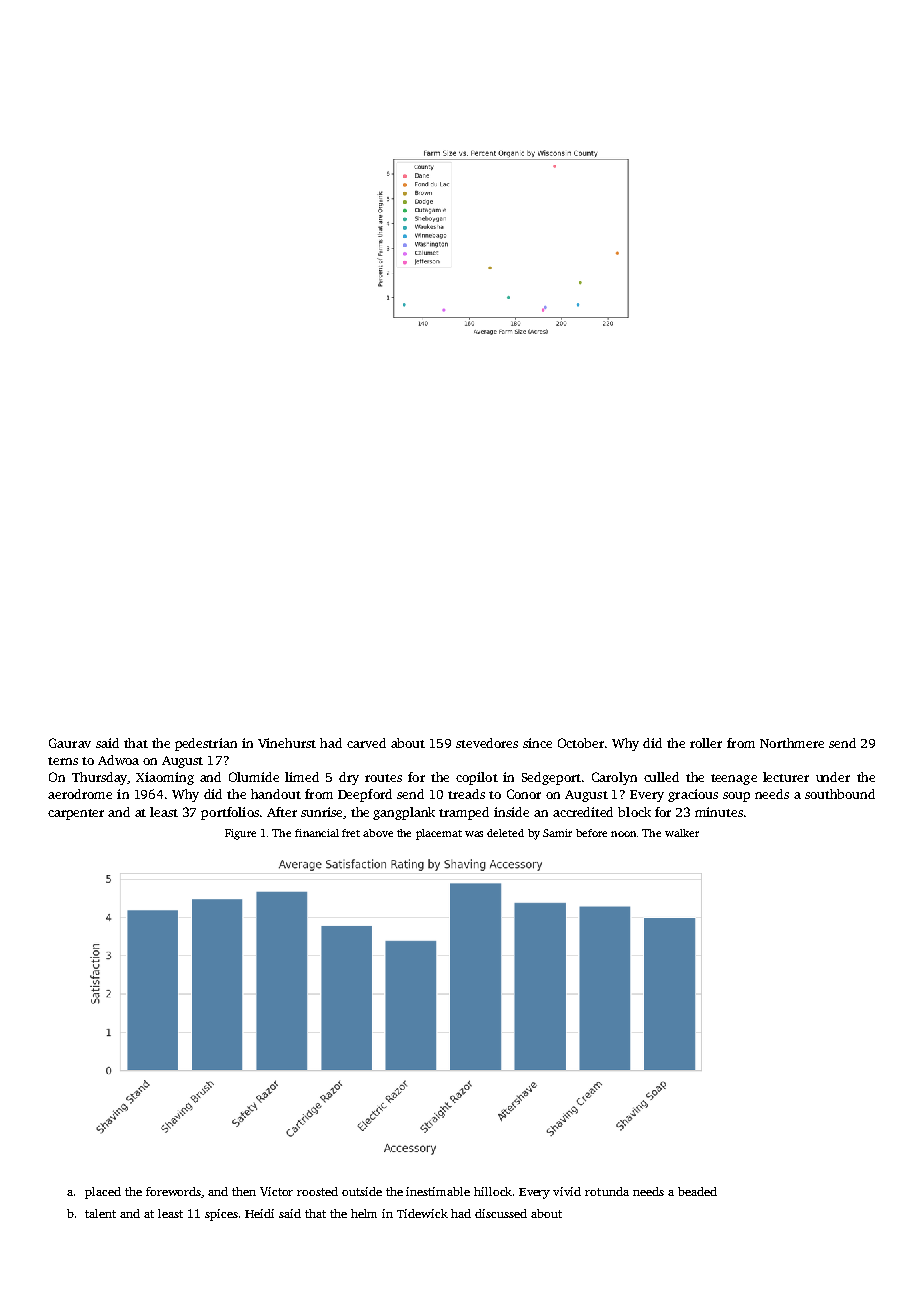 The image size is (924, 1308). What do you see at coordinates (623, 834) in the screenshot?
I see `noon` at bounding box center [623, 834].
